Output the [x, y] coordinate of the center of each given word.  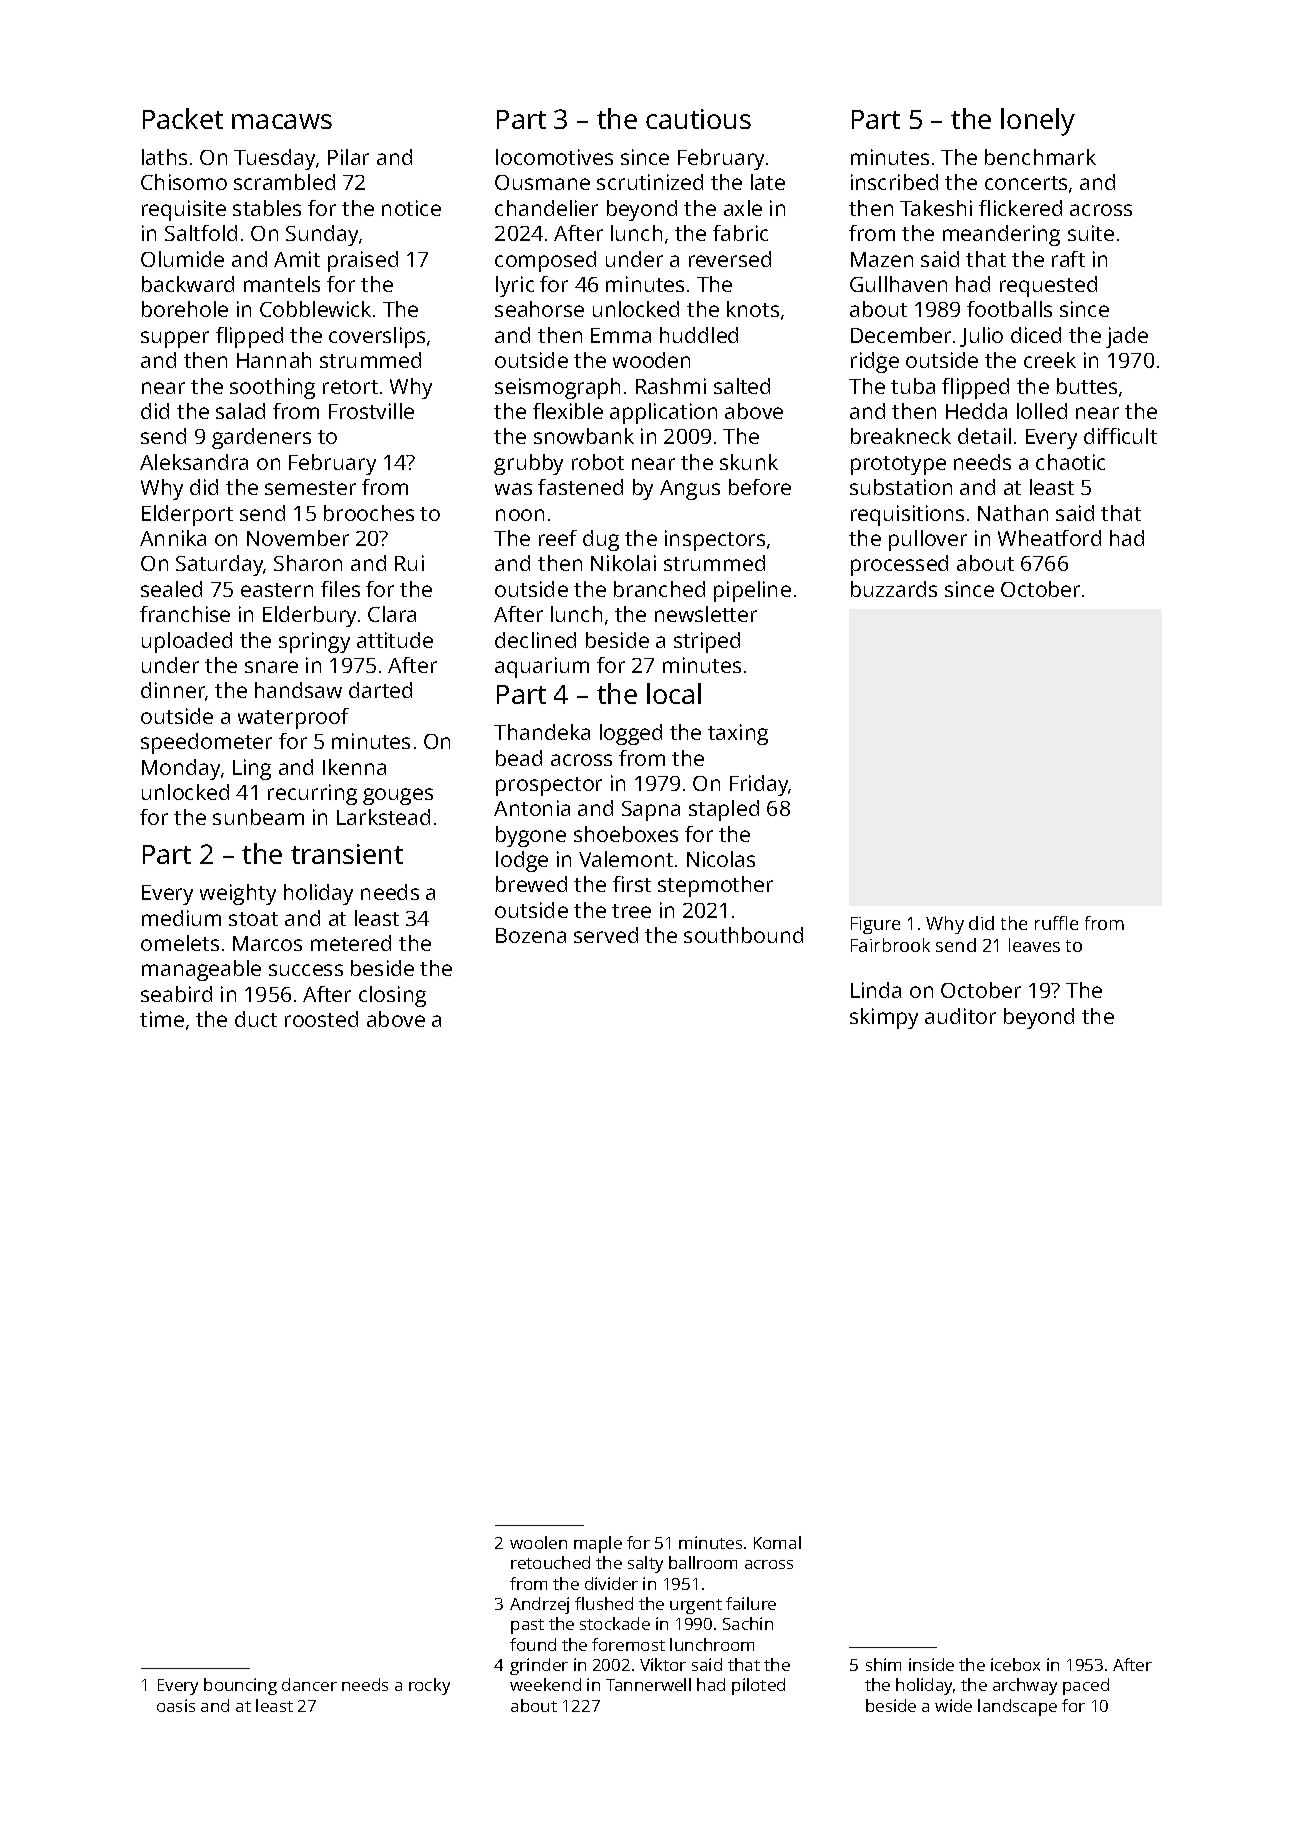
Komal [777, 1542]
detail [984, 436]
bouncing [240, 1686]
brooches [369, 513]
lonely [1038, 122]
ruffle [1056, 923]
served [606, 935]
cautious [698, 119]
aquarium [542, 667]
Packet [183, 118]
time [162, 1019]
